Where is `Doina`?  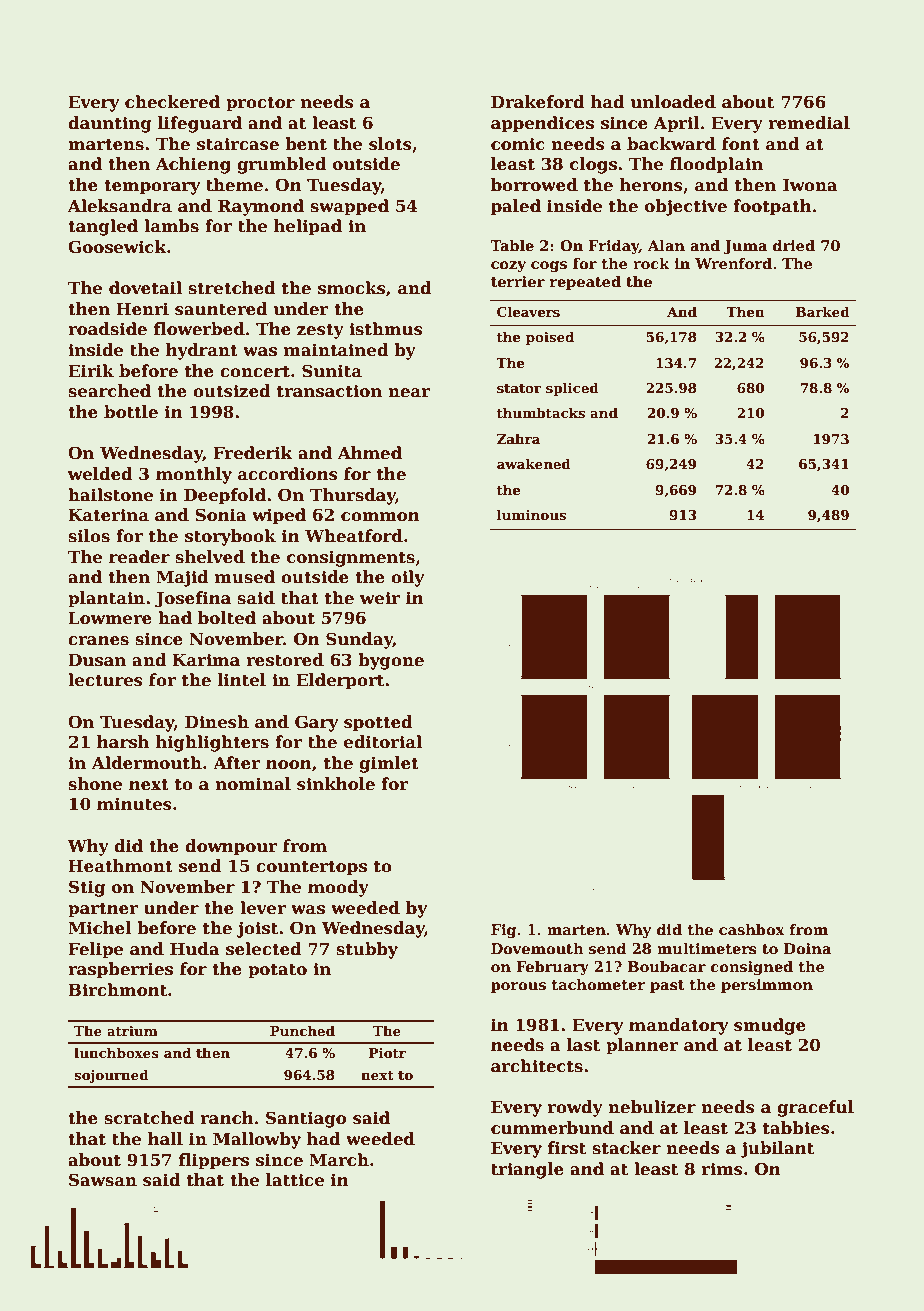 Doina is located at coordinates (807, 948).
